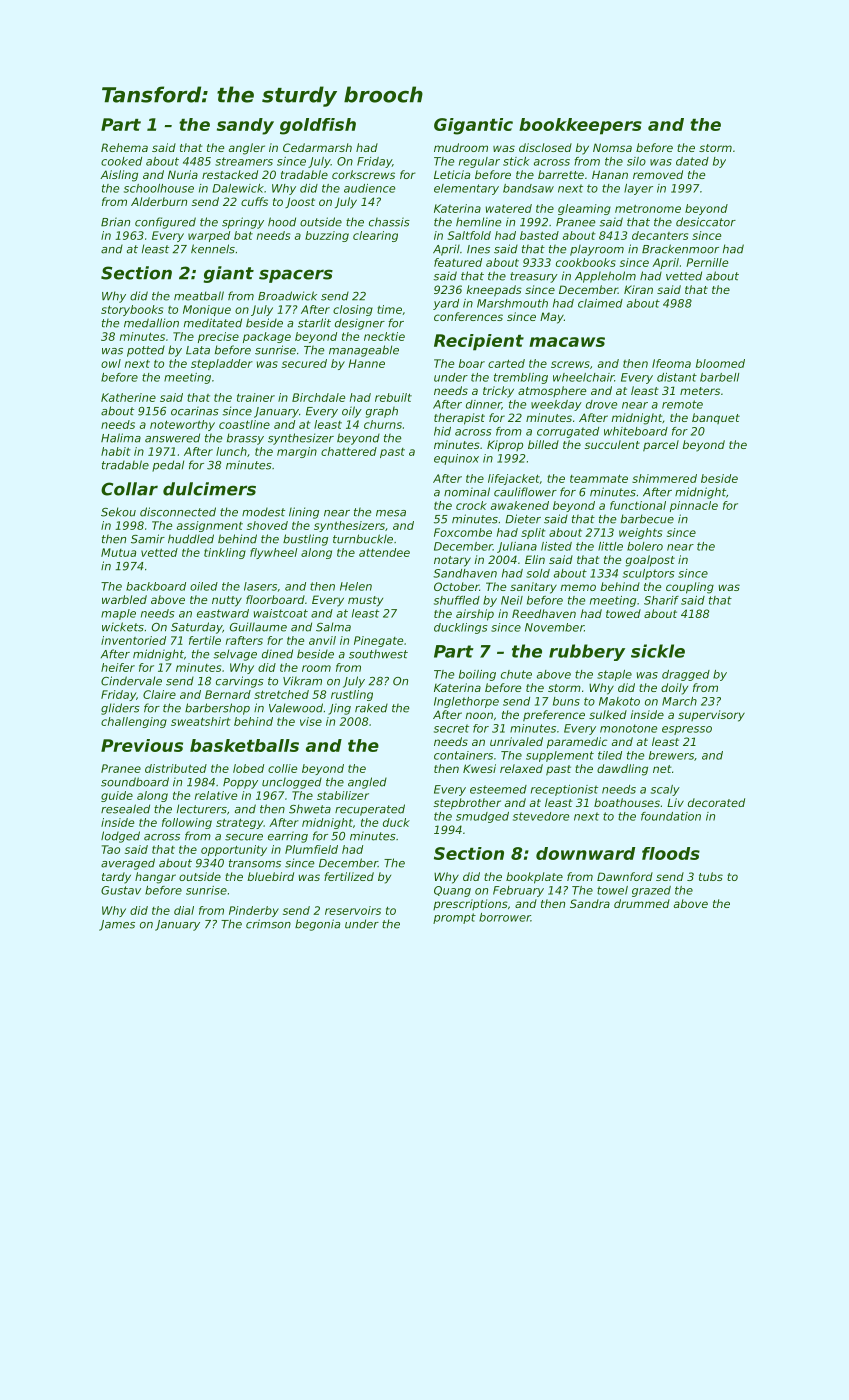 This document has height=1400, width=849. I want to click on coupling, so click(690, 588).
